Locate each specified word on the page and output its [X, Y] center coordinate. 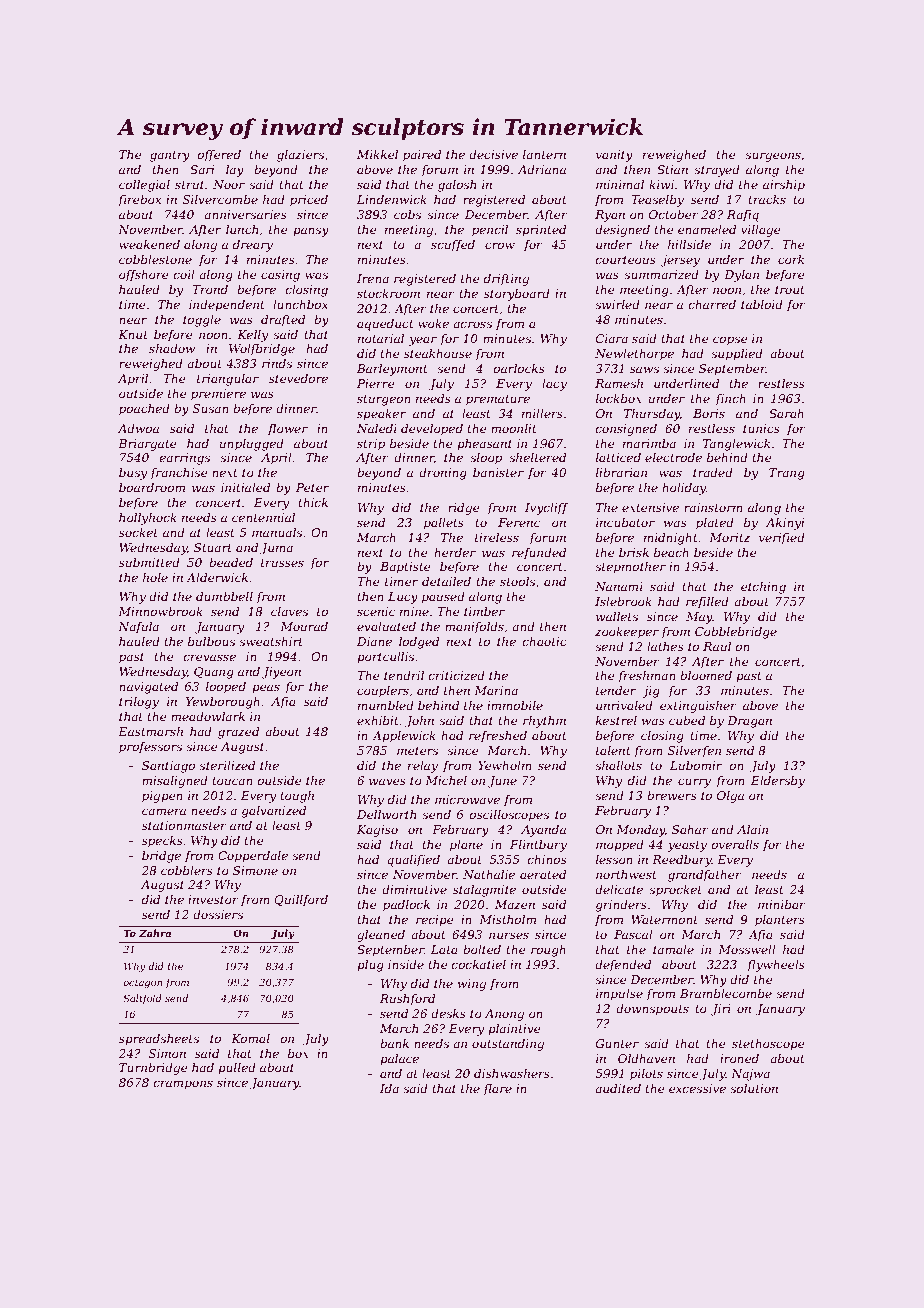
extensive [650, 507]
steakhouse [438, 353]
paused [443, 598]
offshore [143, 276]
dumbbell [224, 596]
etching [763, 588]
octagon [142, 983]
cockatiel [479, 964]
